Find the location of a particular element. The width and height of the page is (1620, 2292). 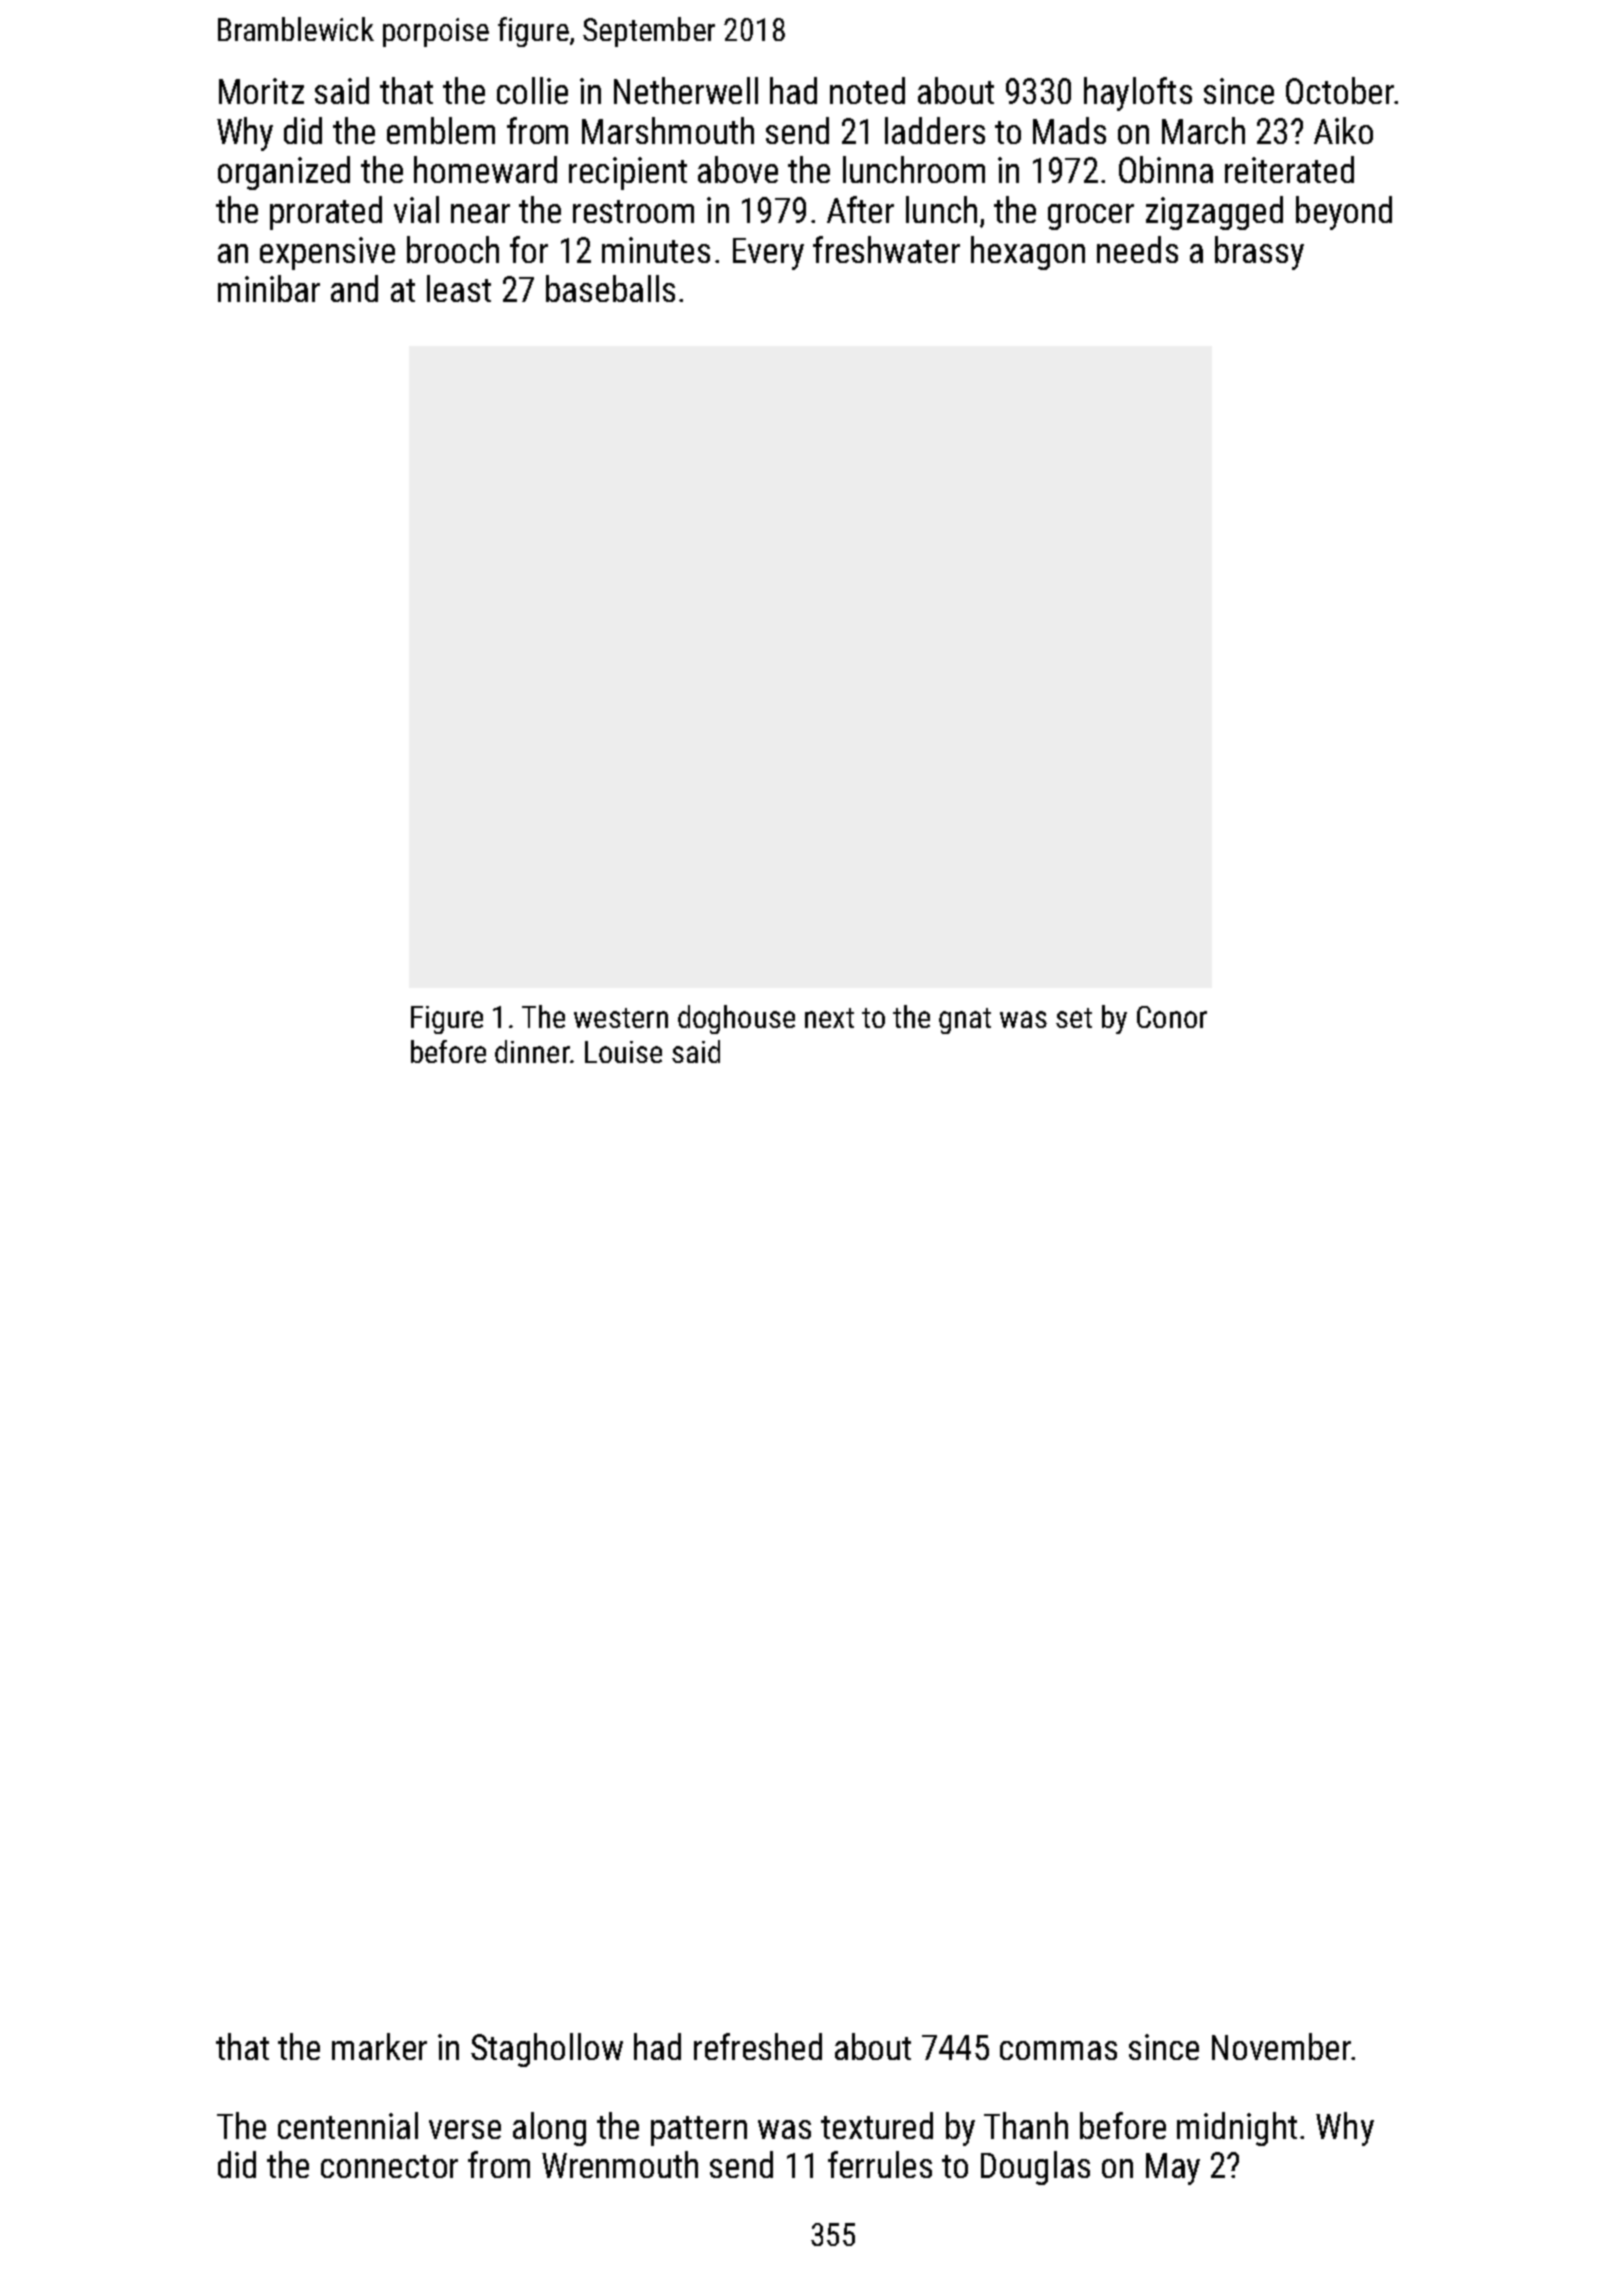

vial is located at coordinates (416, 209).
